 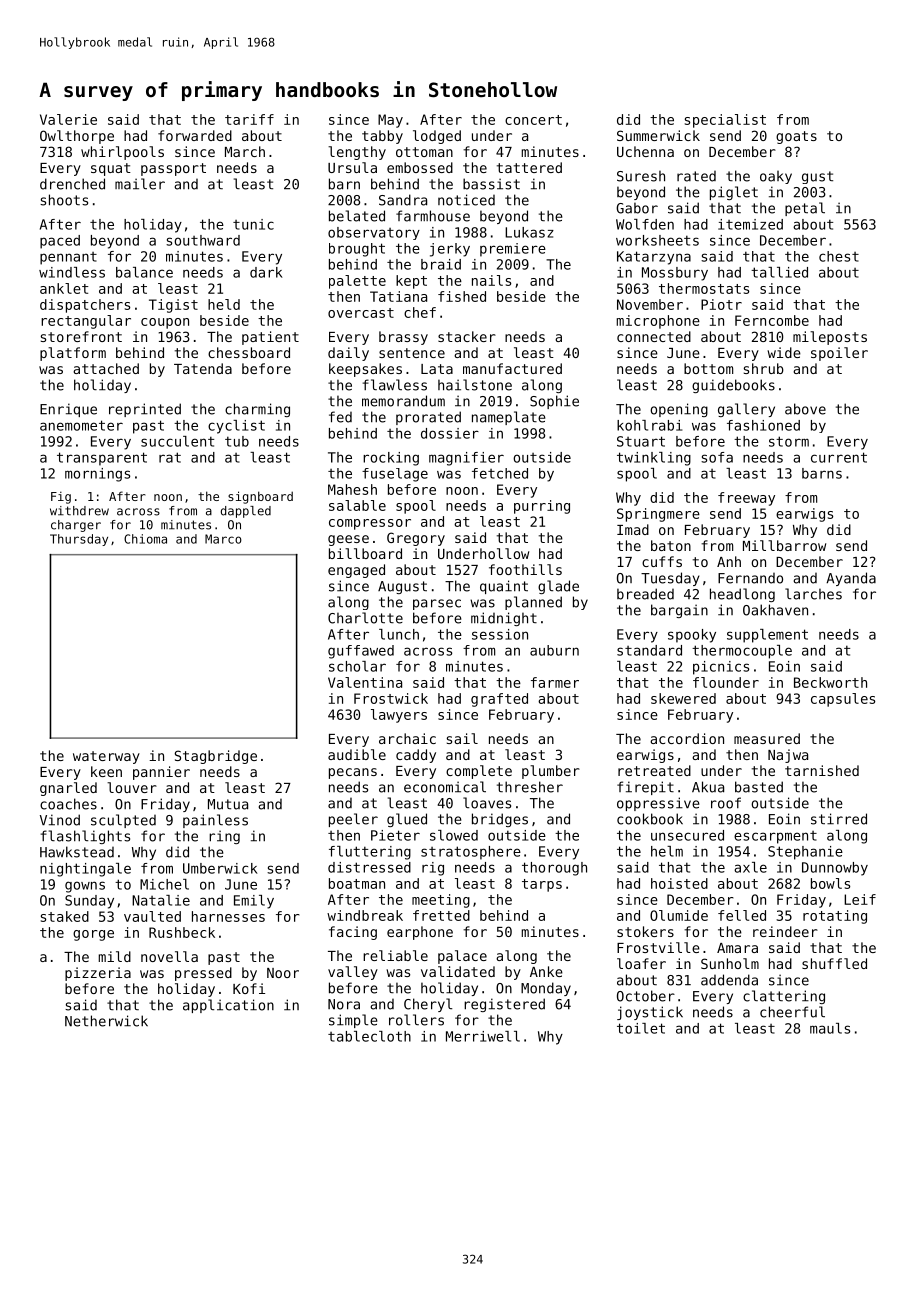 I want to click on retreated, so click(x=654, y=770).
